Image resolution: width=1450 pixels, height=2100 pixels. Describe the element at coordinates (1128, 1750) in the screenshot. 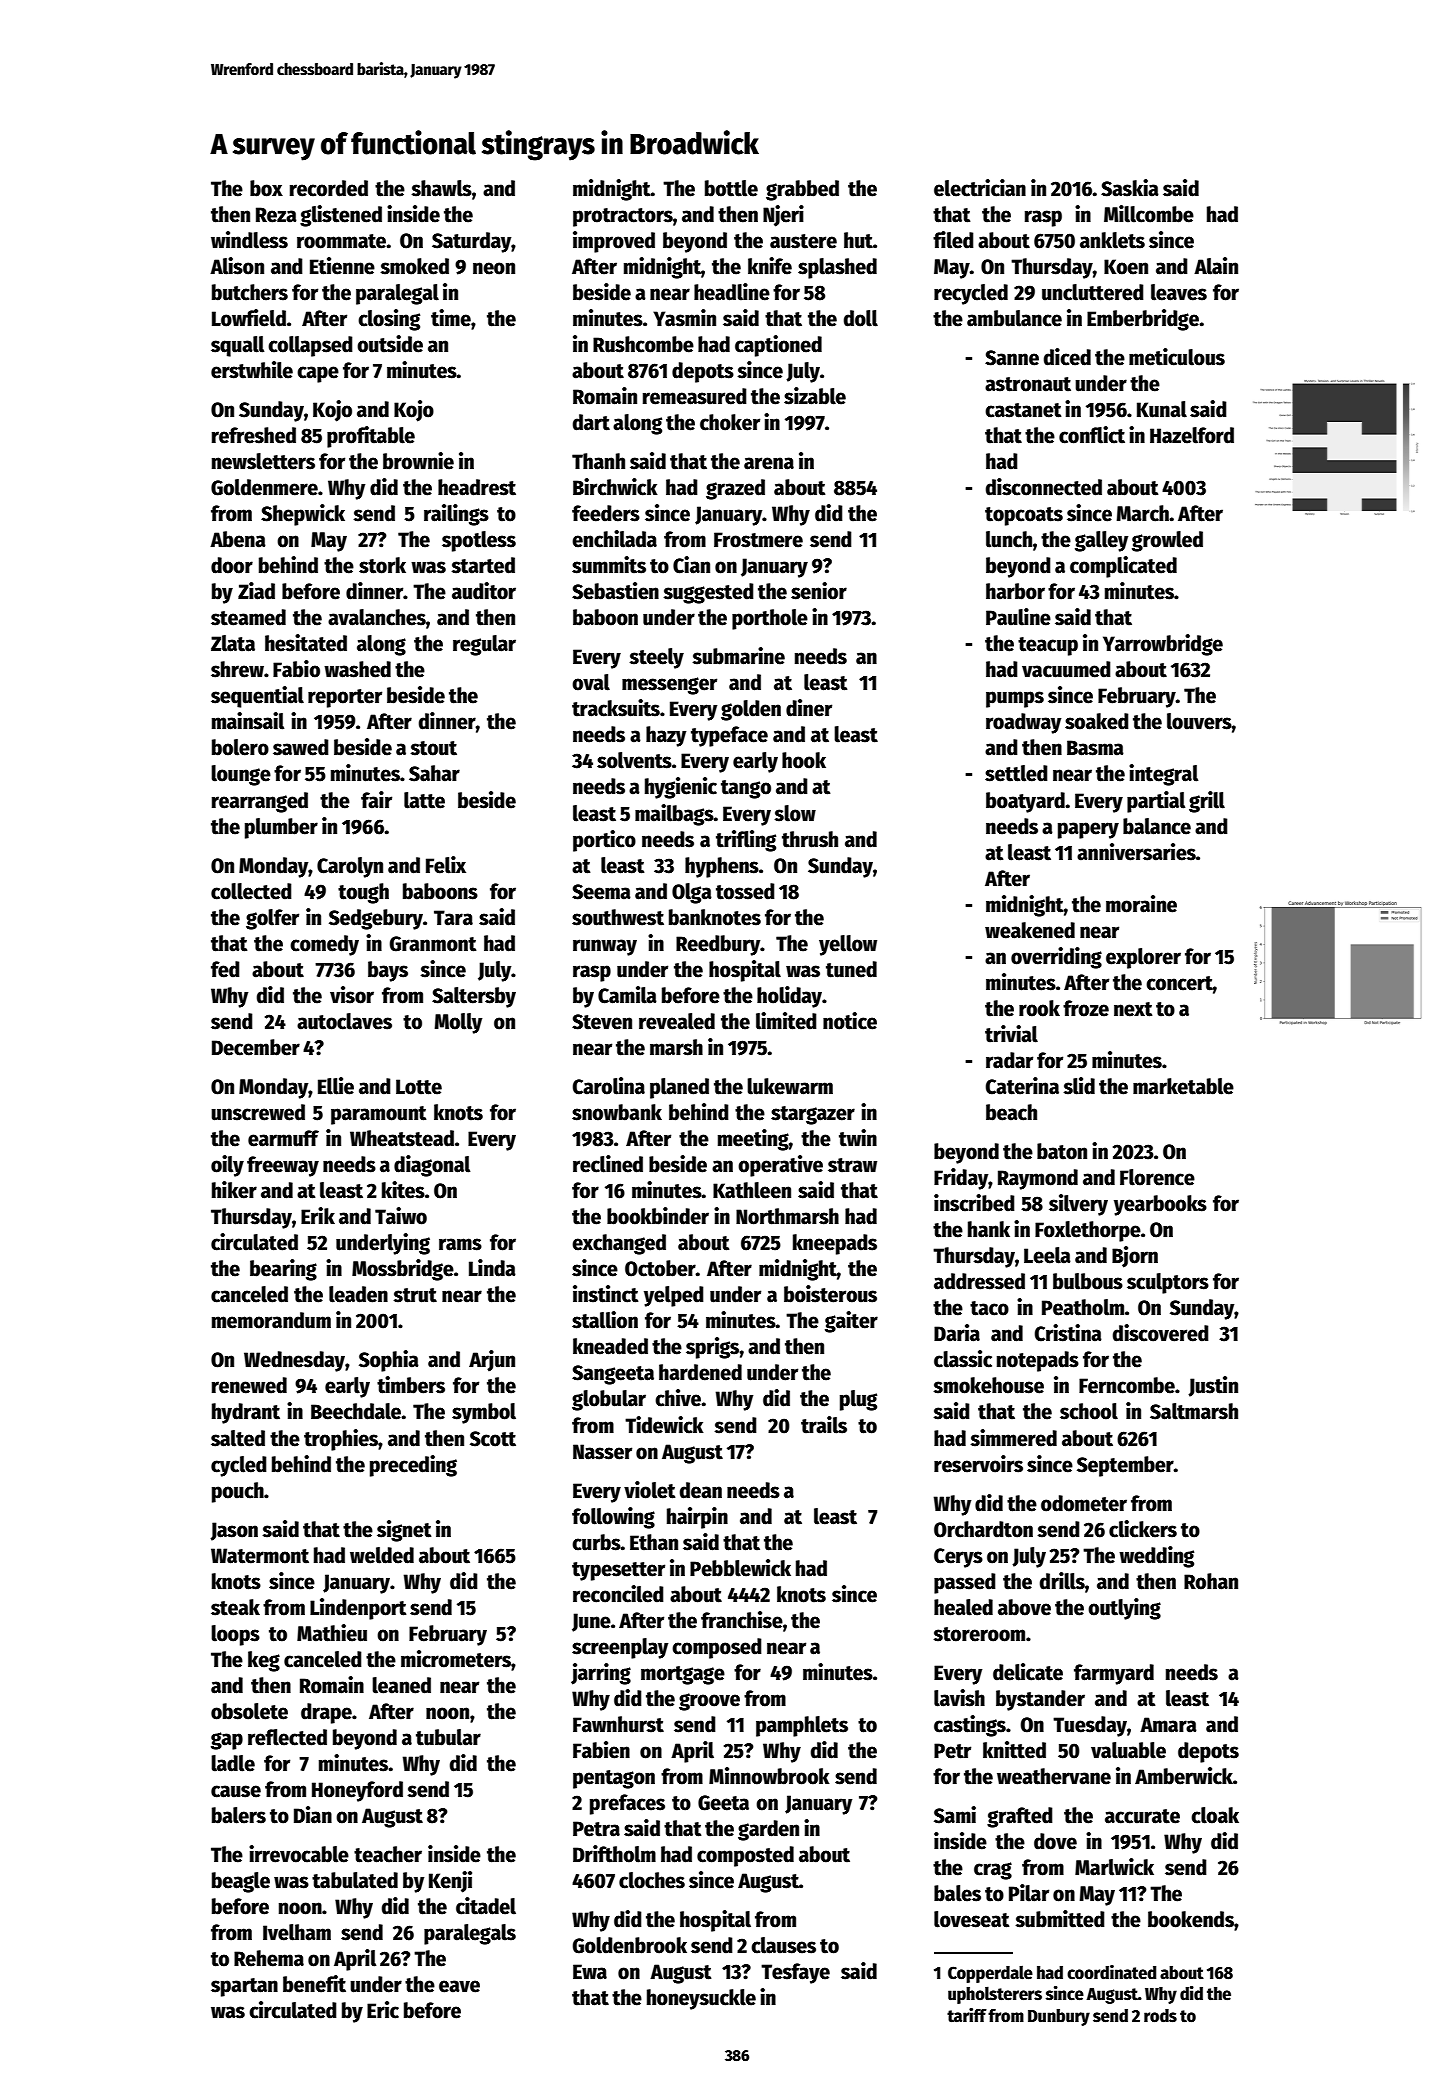

I see `valuable` at that location.
